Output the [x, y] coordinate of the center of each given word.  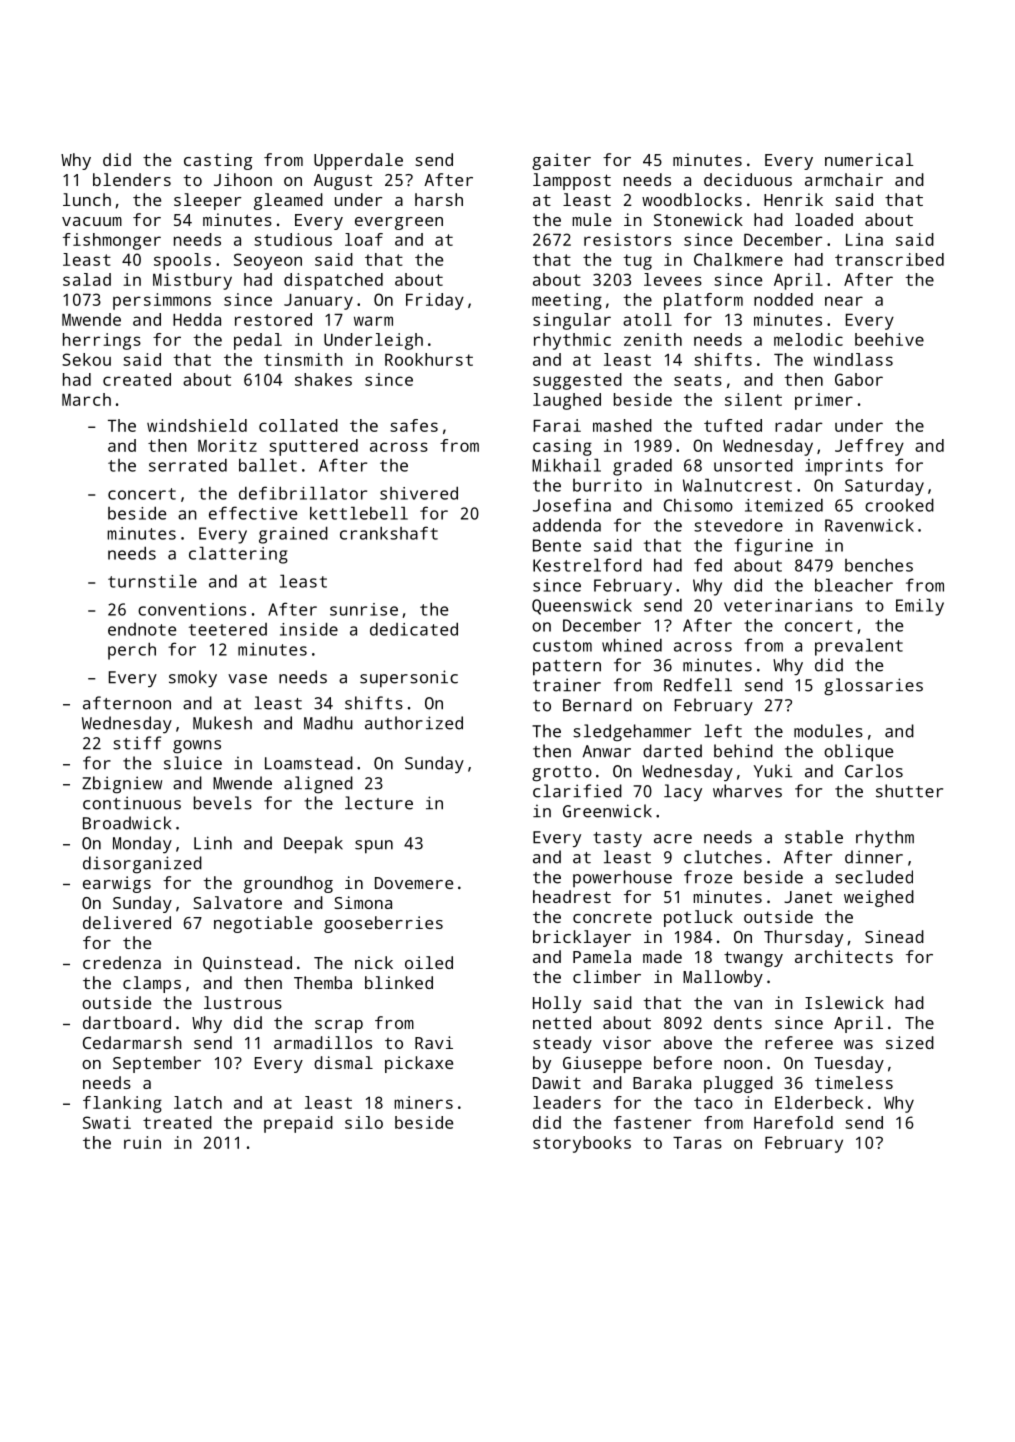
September [157, 1064]
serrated [188, 465]
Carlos [874, 771]
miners [423, 1102]
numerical [869, 159]
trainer [567, 685]
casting [218, 161]
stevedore [738, 525]
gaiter [561, 161]
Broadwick [127, 823]
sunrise [364, 609]
